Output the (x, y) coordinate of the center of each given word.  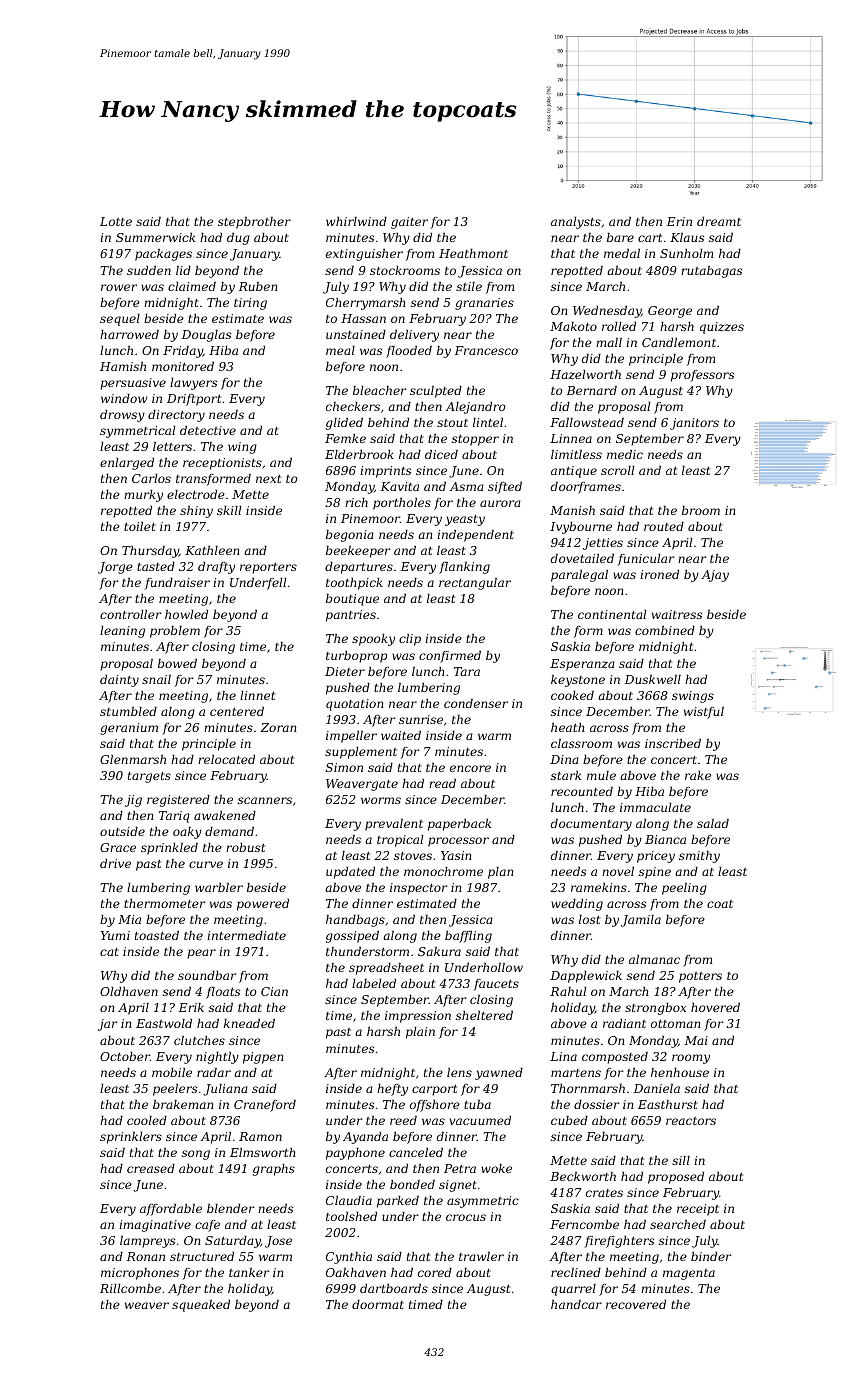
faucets (496, 985)
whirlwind (356, 221)
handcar (576, 1304)
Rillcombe (130, 1288)
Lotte (116, 221)
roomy (691, 1059)
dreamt (719, 221)
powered (263, 905)
